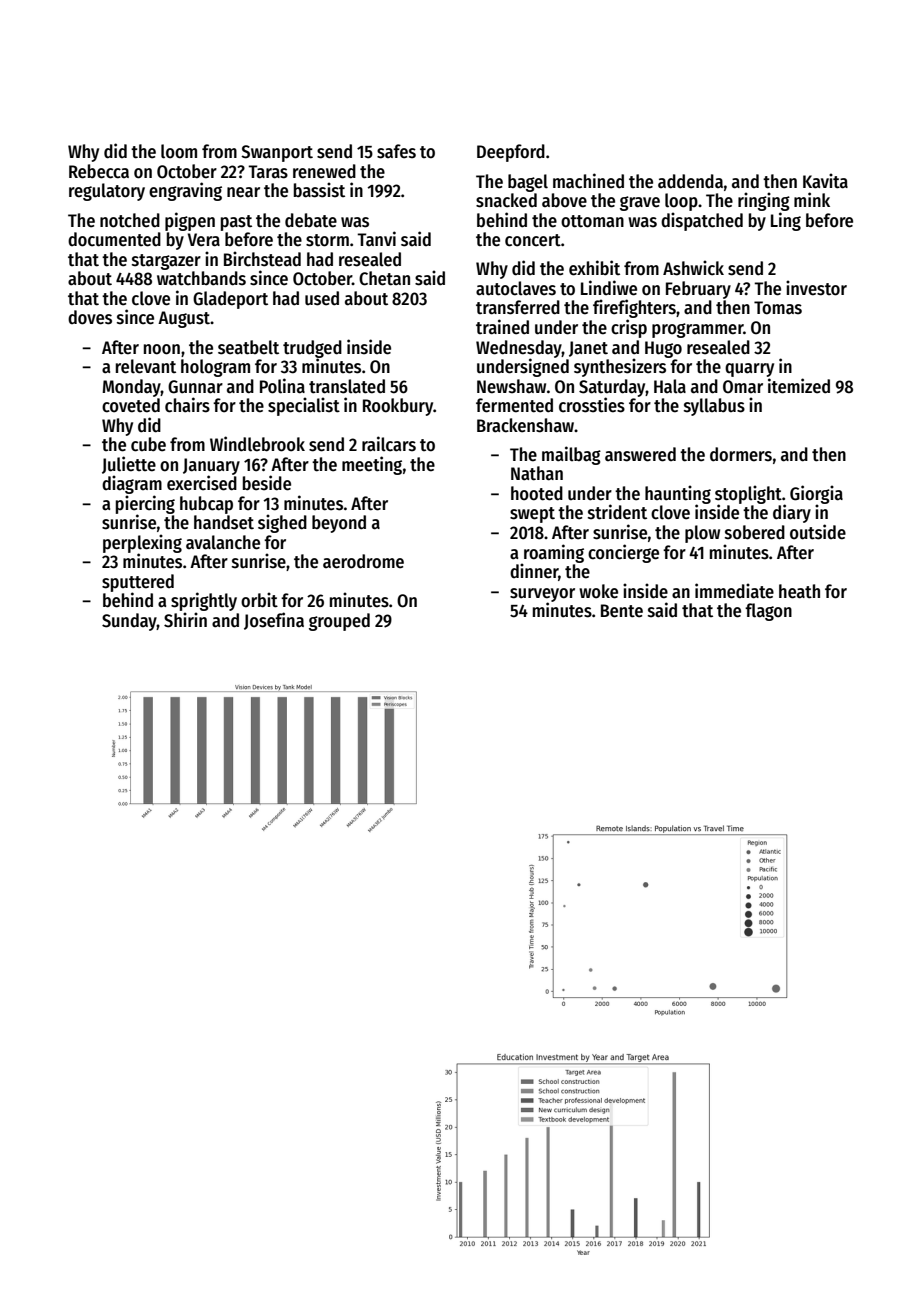 The height and width of the document is (1314, 924). What do you see at coordinates (622, 611) in the document?
I see `Bente` at bounding box center [622, 611].
